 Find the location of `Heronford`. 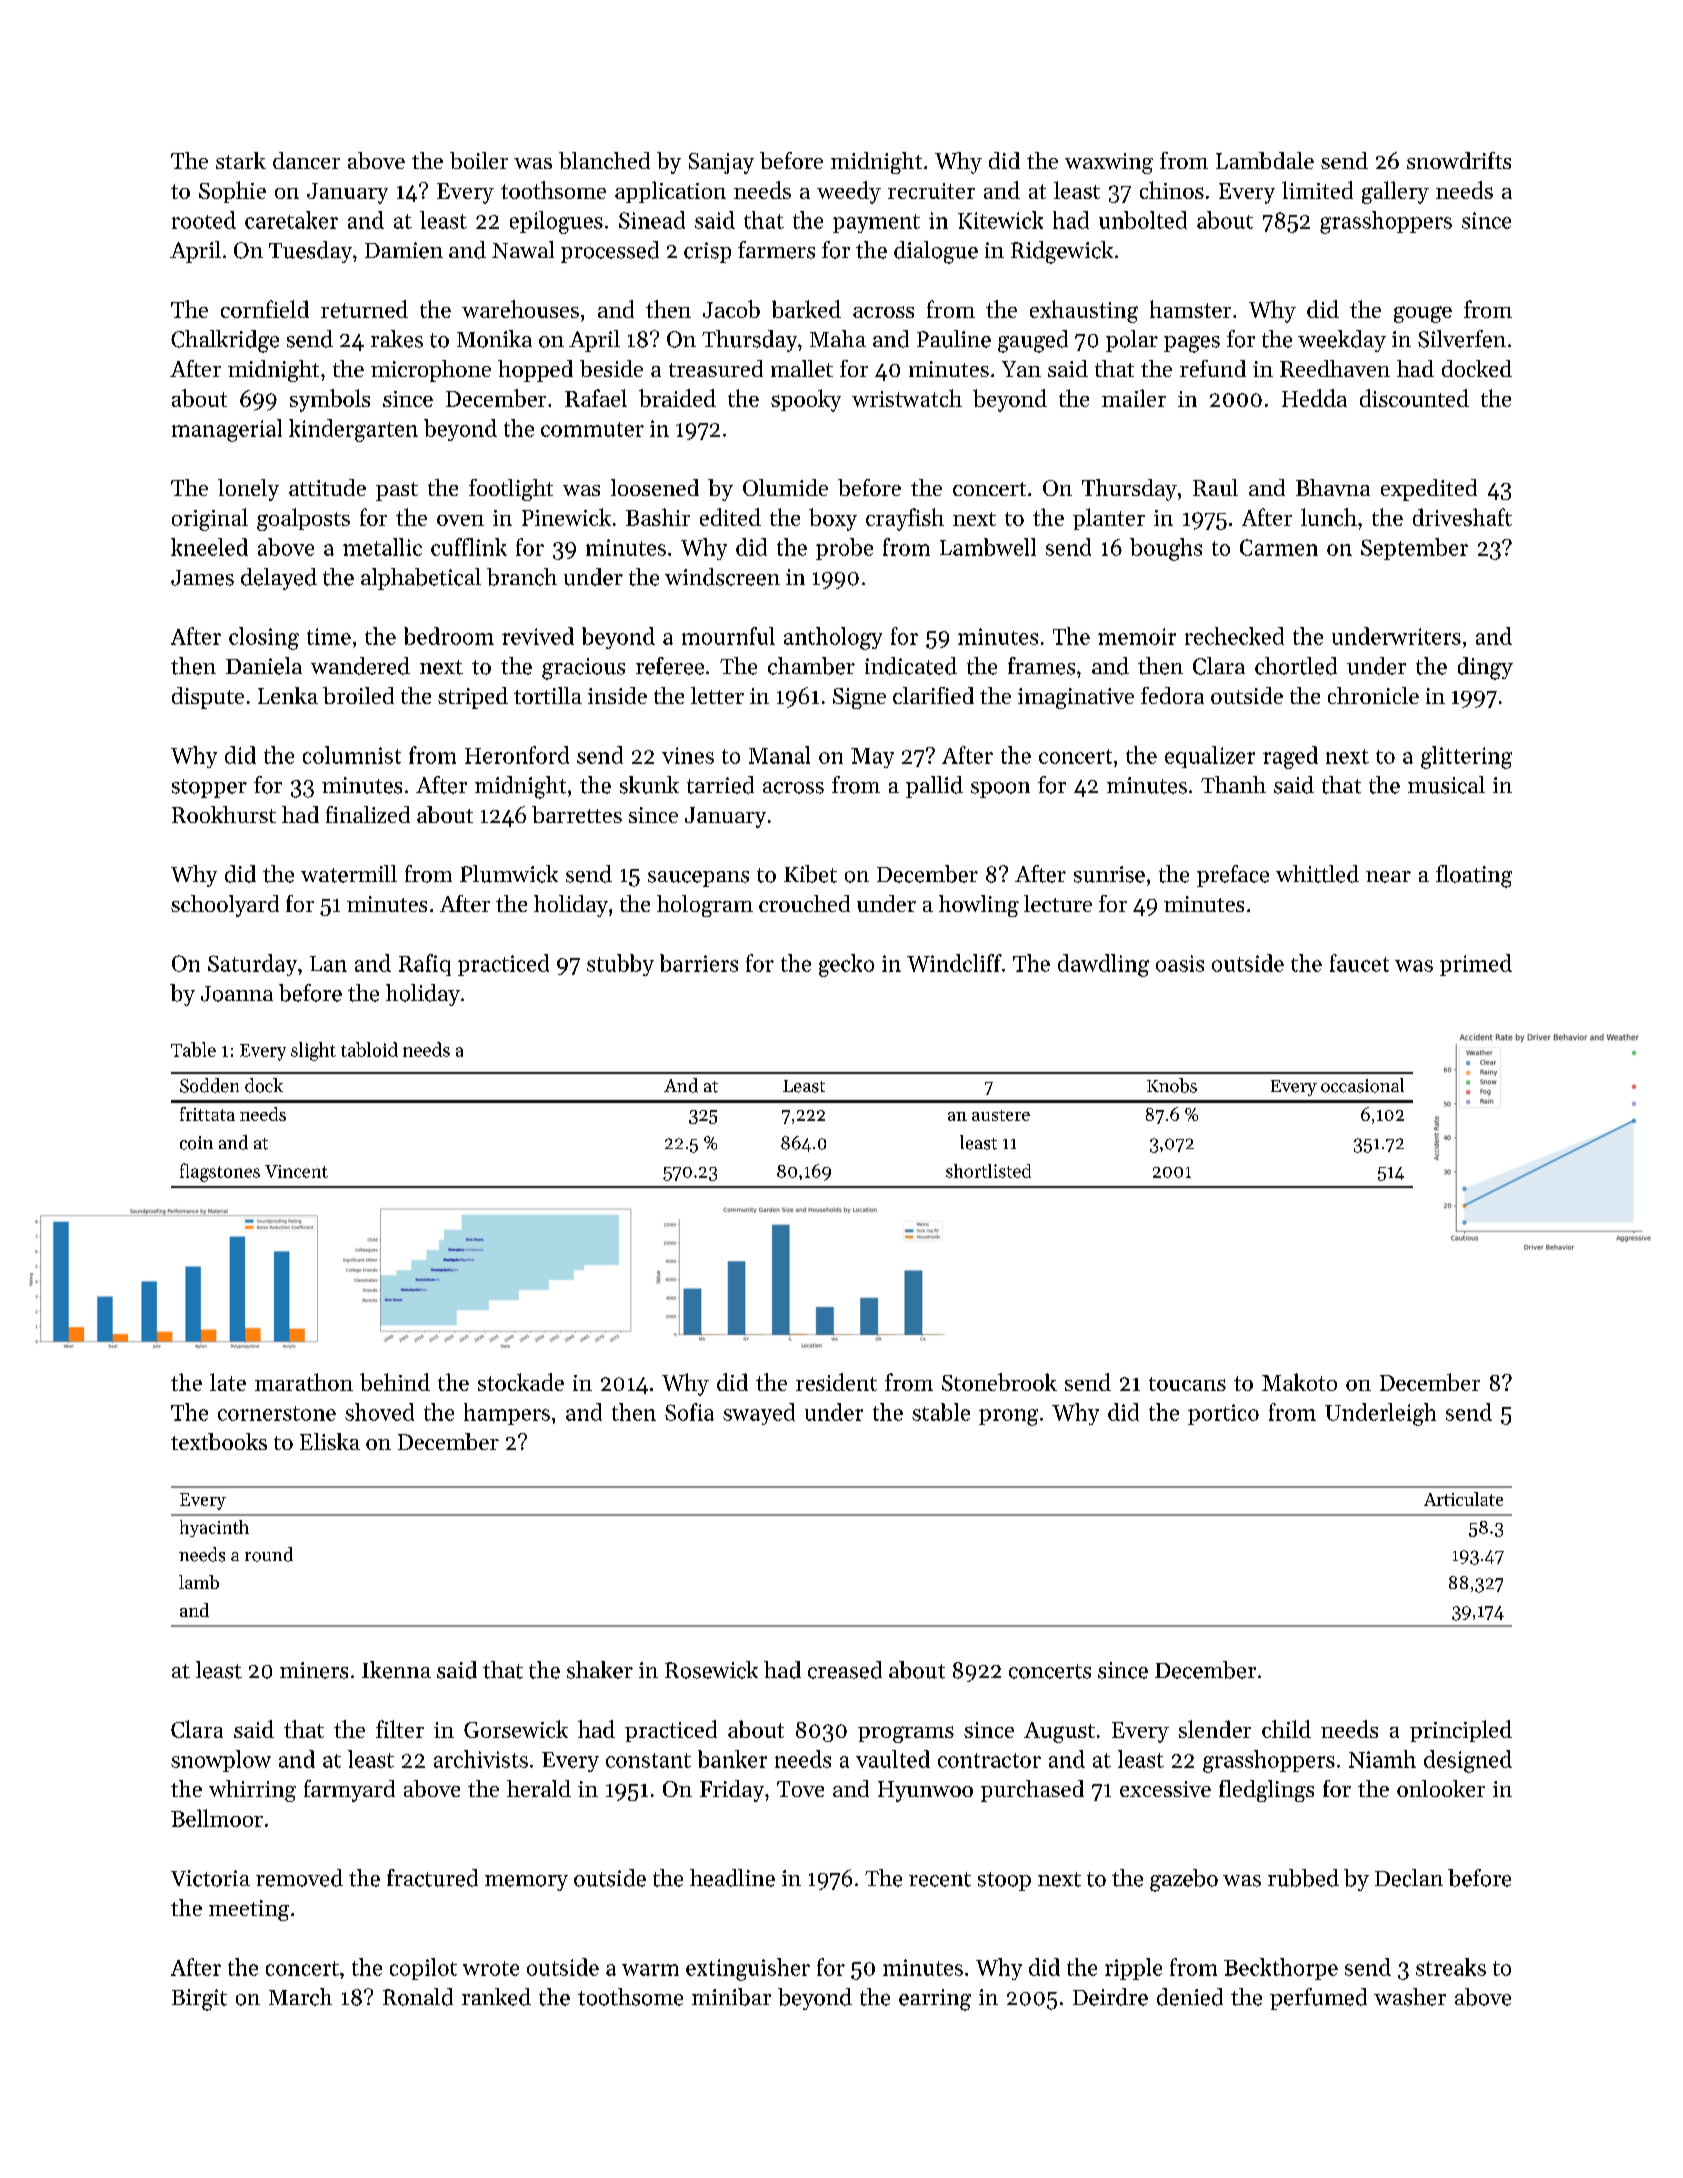

Heronford is located at coordinates (517, 755).
